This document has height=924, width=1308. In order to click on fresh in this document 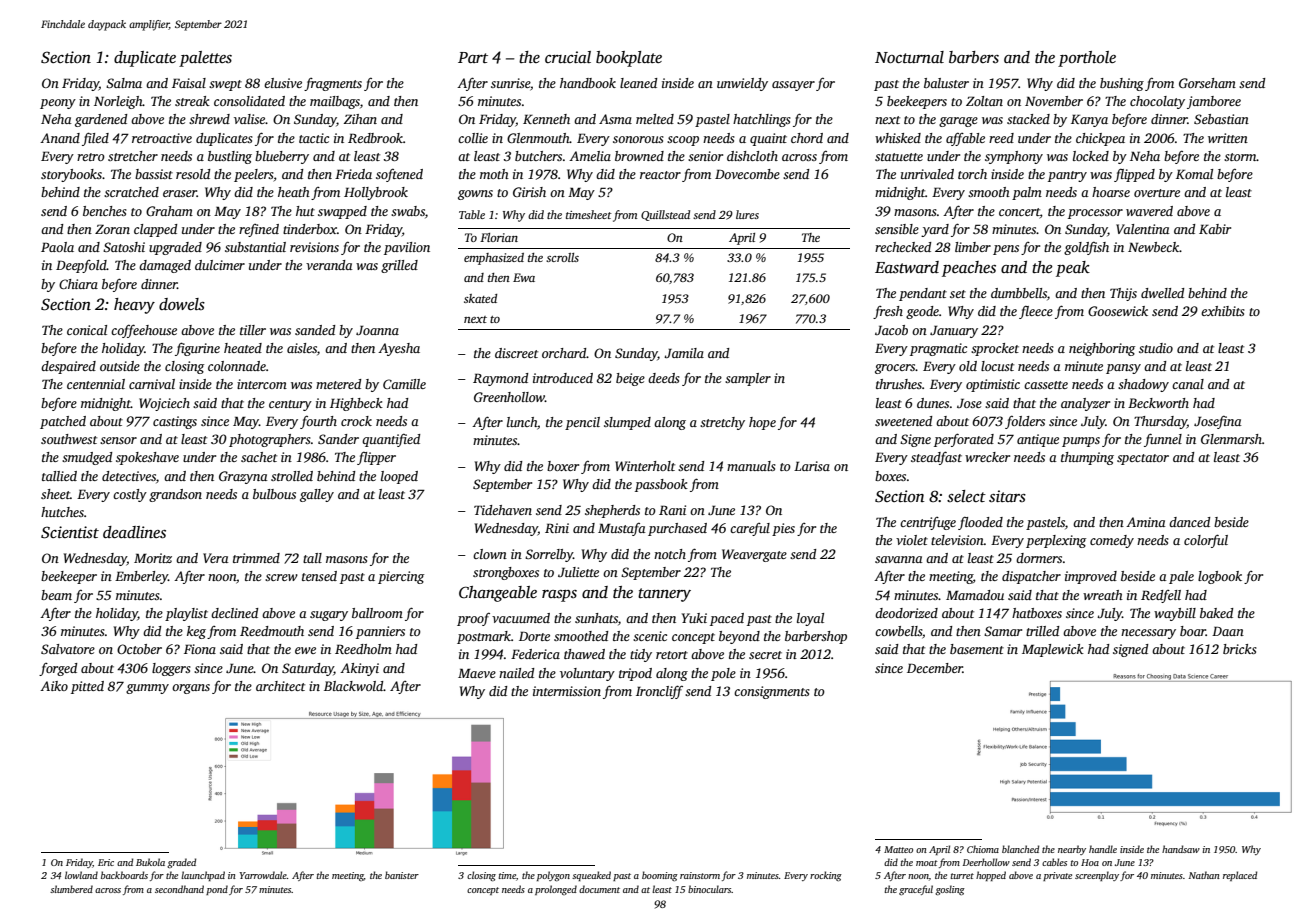, I will do `click(888, 312)`.
